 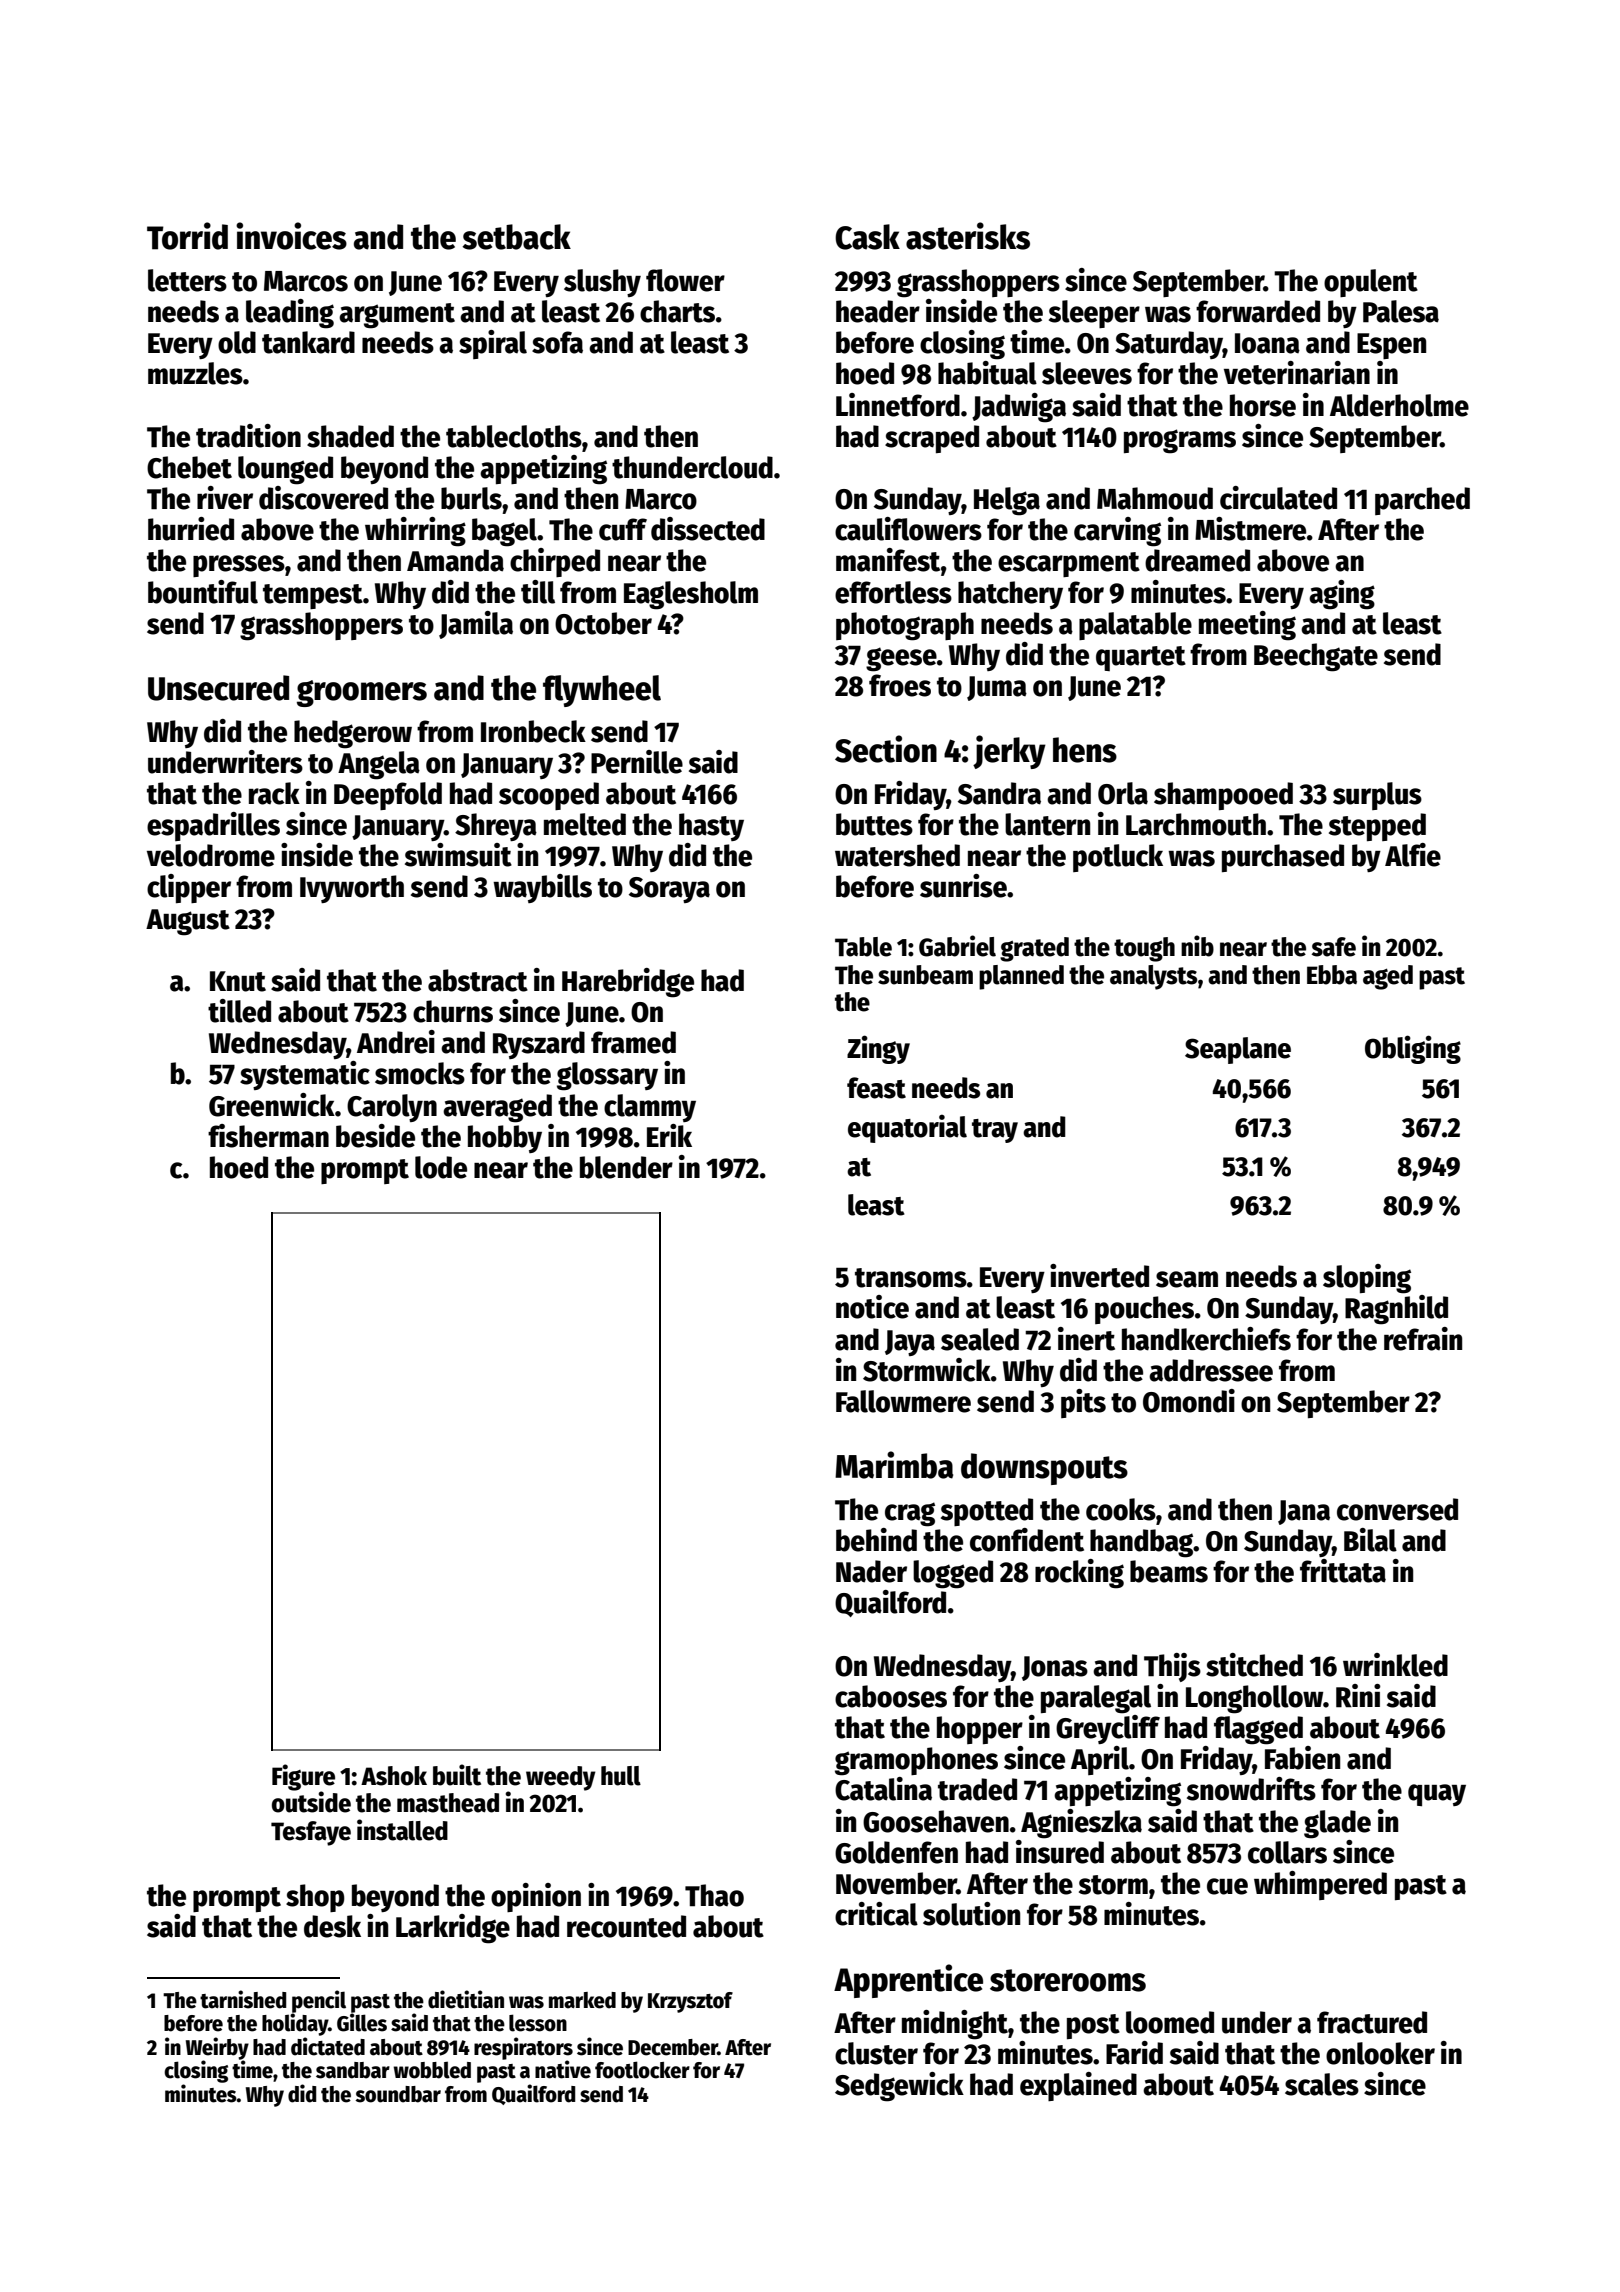 I want to click on setback, so click(x=516, y=237).
